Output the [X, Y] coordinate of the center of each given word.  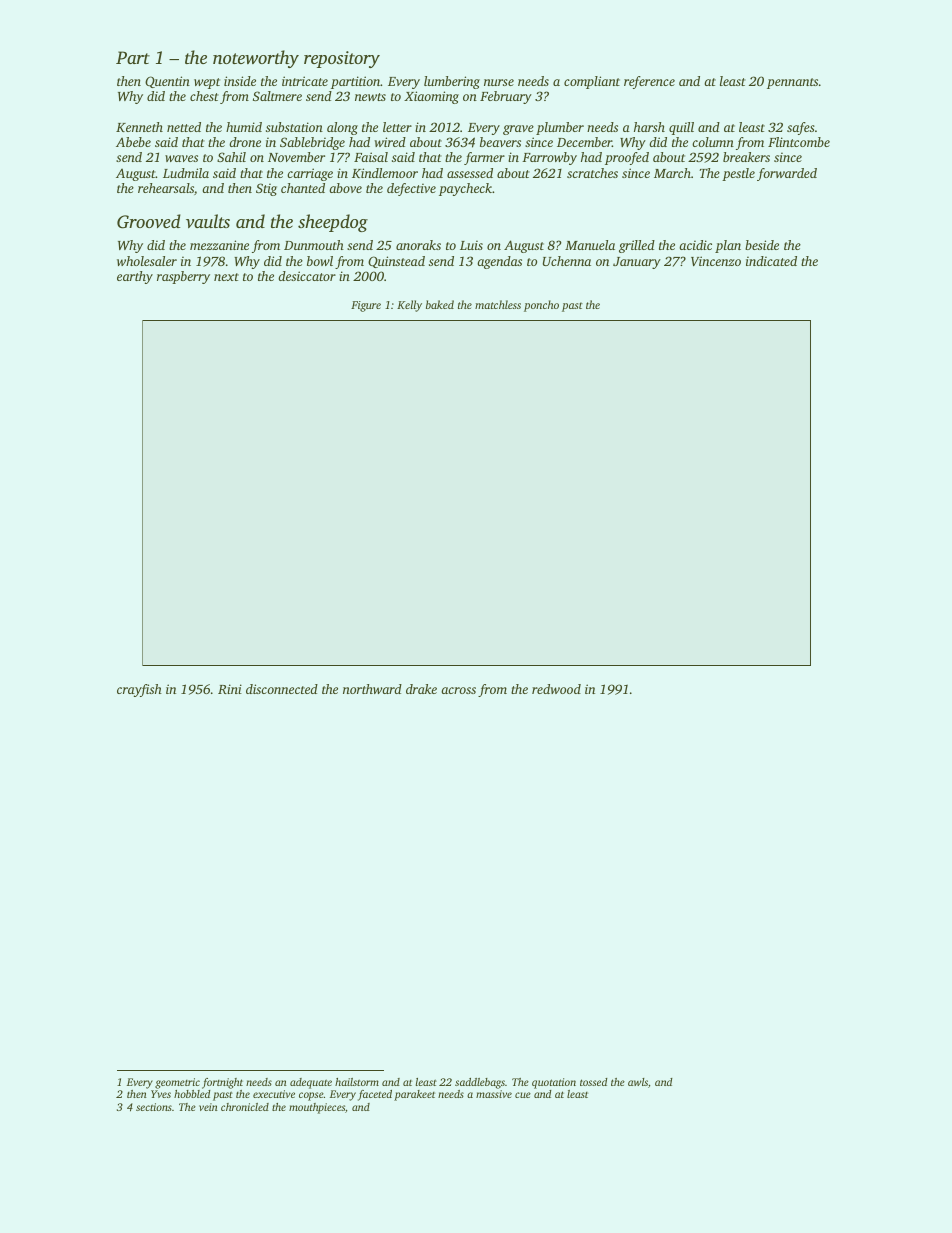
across [458, 690]
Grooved [149, 221]
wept [207, 83]
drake [421, 689]
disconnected [282, 689]
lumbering [452, 82]
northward [372, 689]
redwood [556, 689]
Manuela [590, 245]
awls [638, 1082]
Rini [230, 689]
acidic [695, 245]
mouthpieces [317, 1108]
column [713, 142]
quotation [554, 1083]
